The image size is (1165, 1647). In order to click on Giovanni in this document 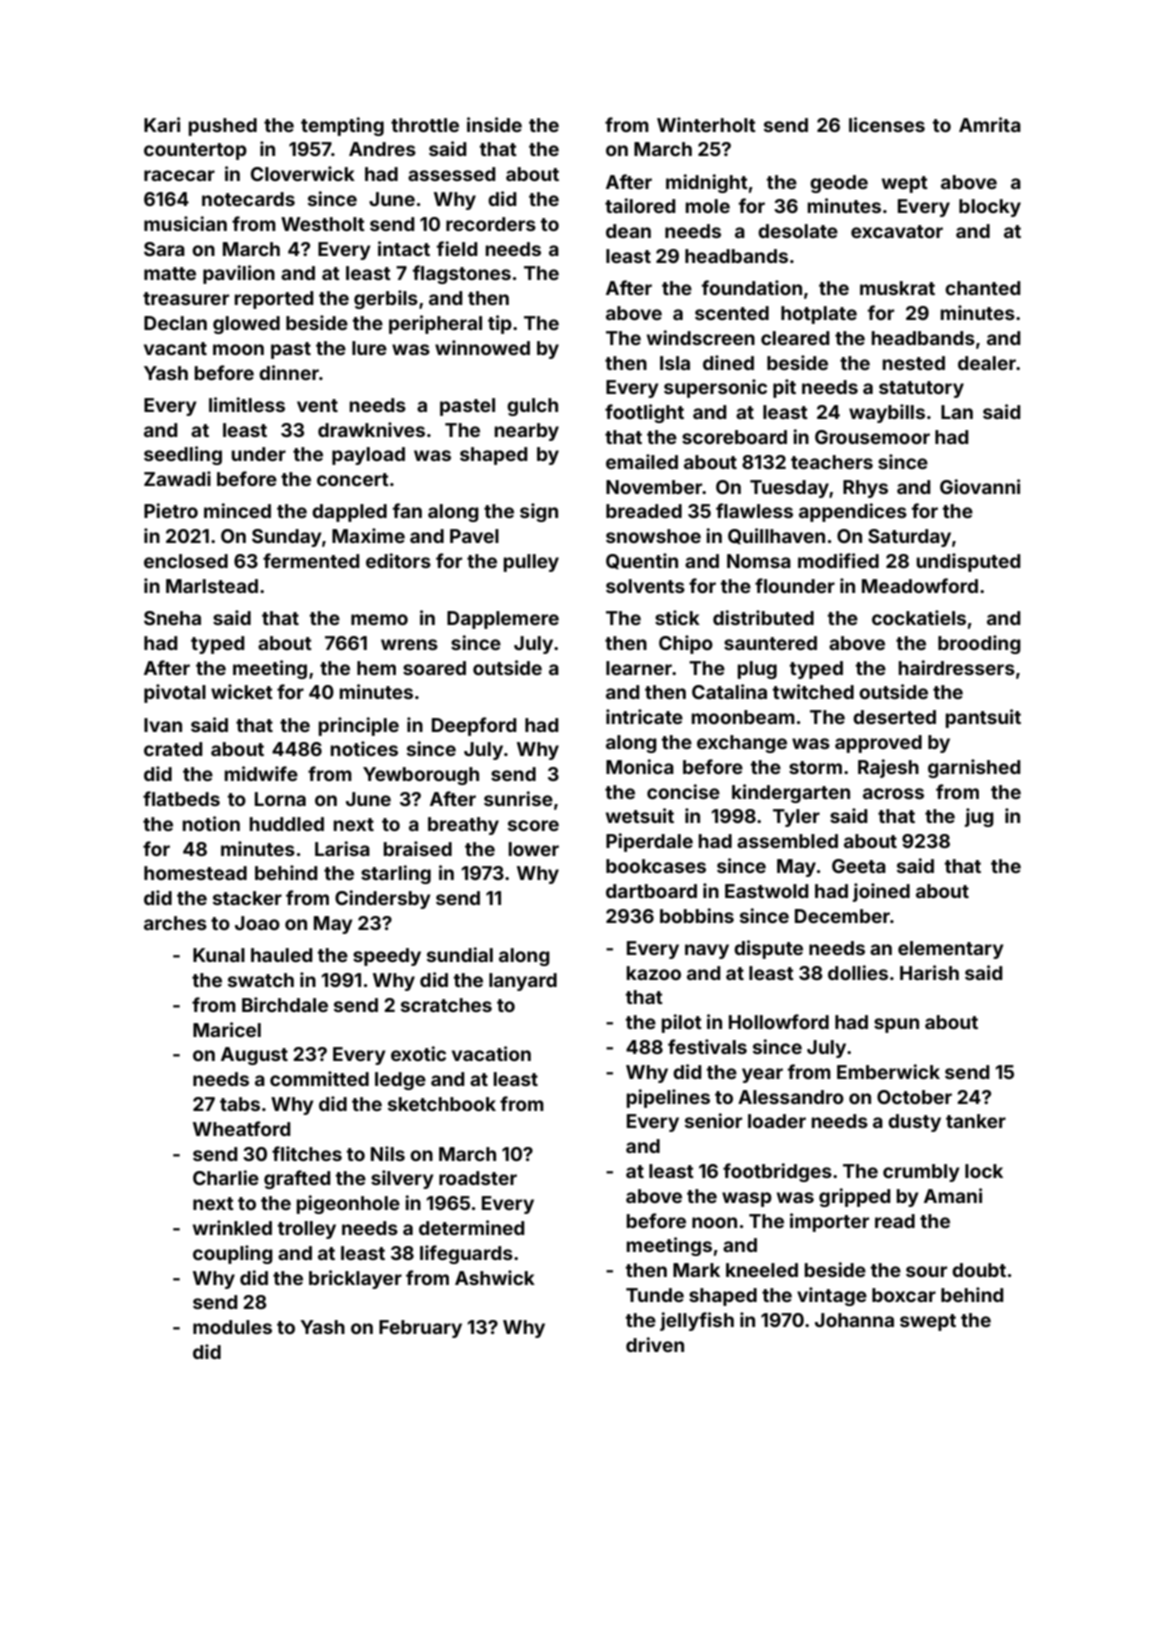, I will do `click(980, 486)`.
